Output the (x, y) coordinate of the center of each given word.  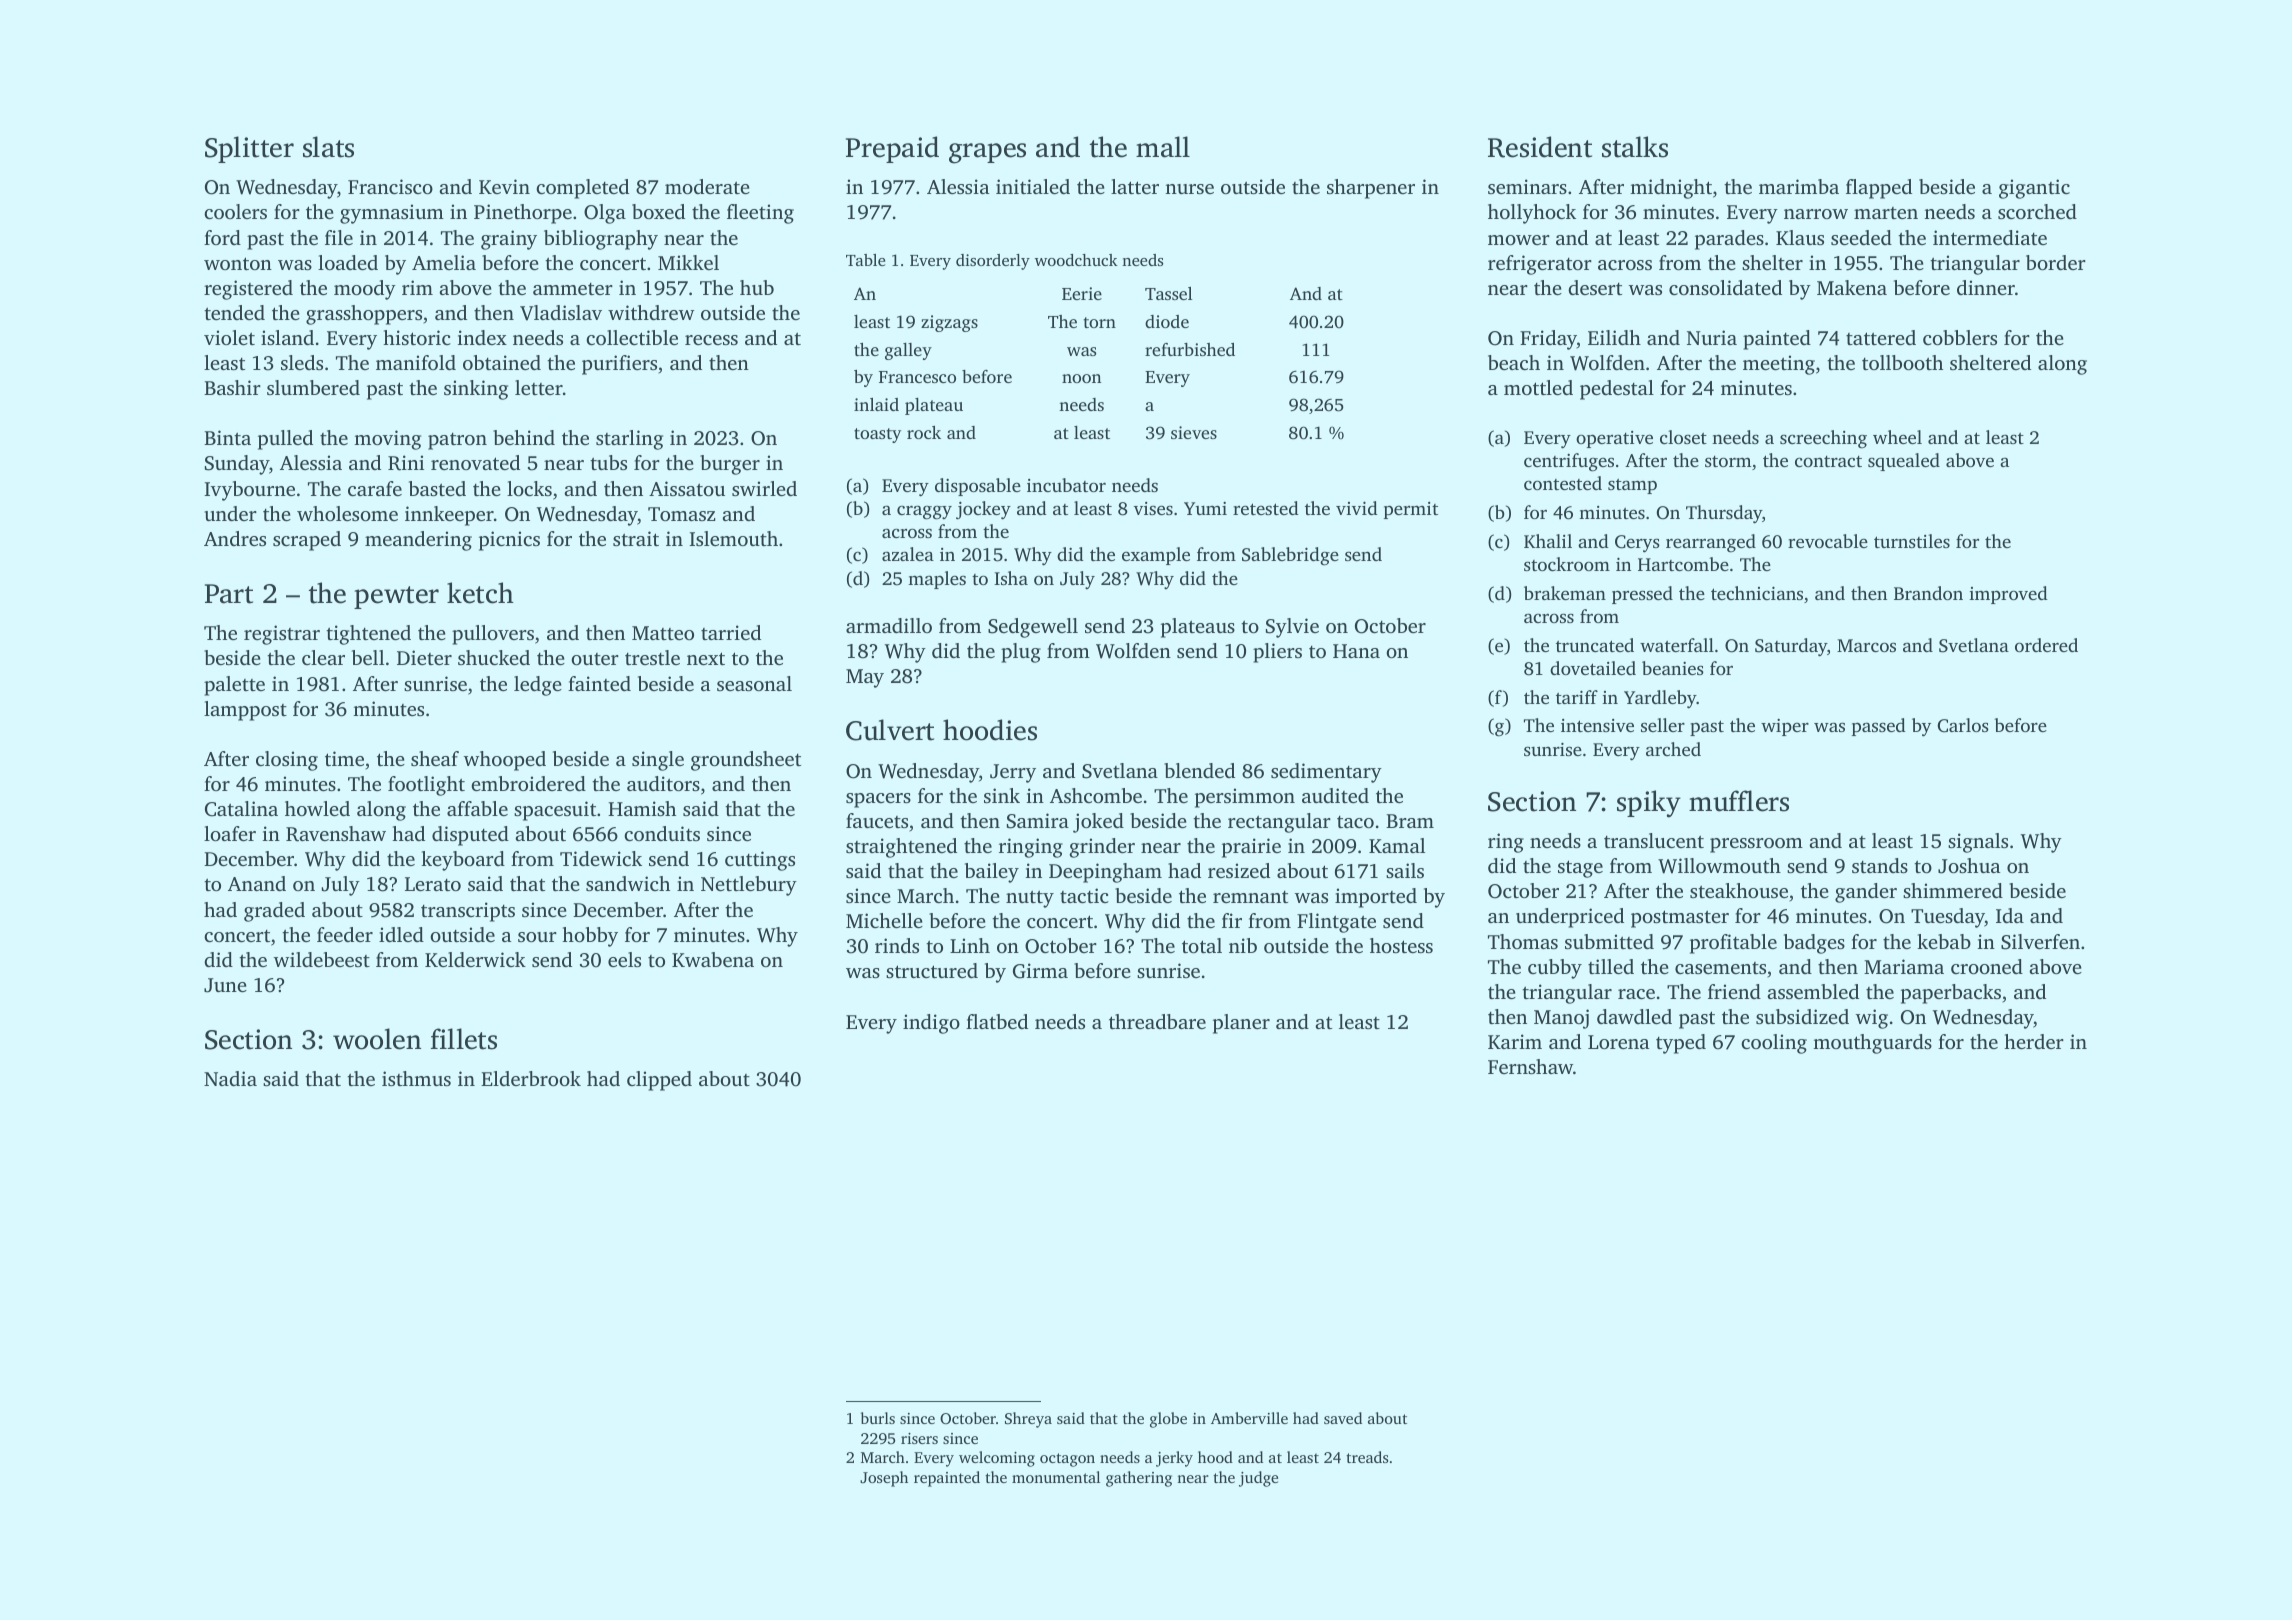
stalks (1635, 147)
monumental (1056, 1477)
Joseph (884, 1479)
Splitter (249, 149)
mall (1163, 147)
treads (1367, 1457)
